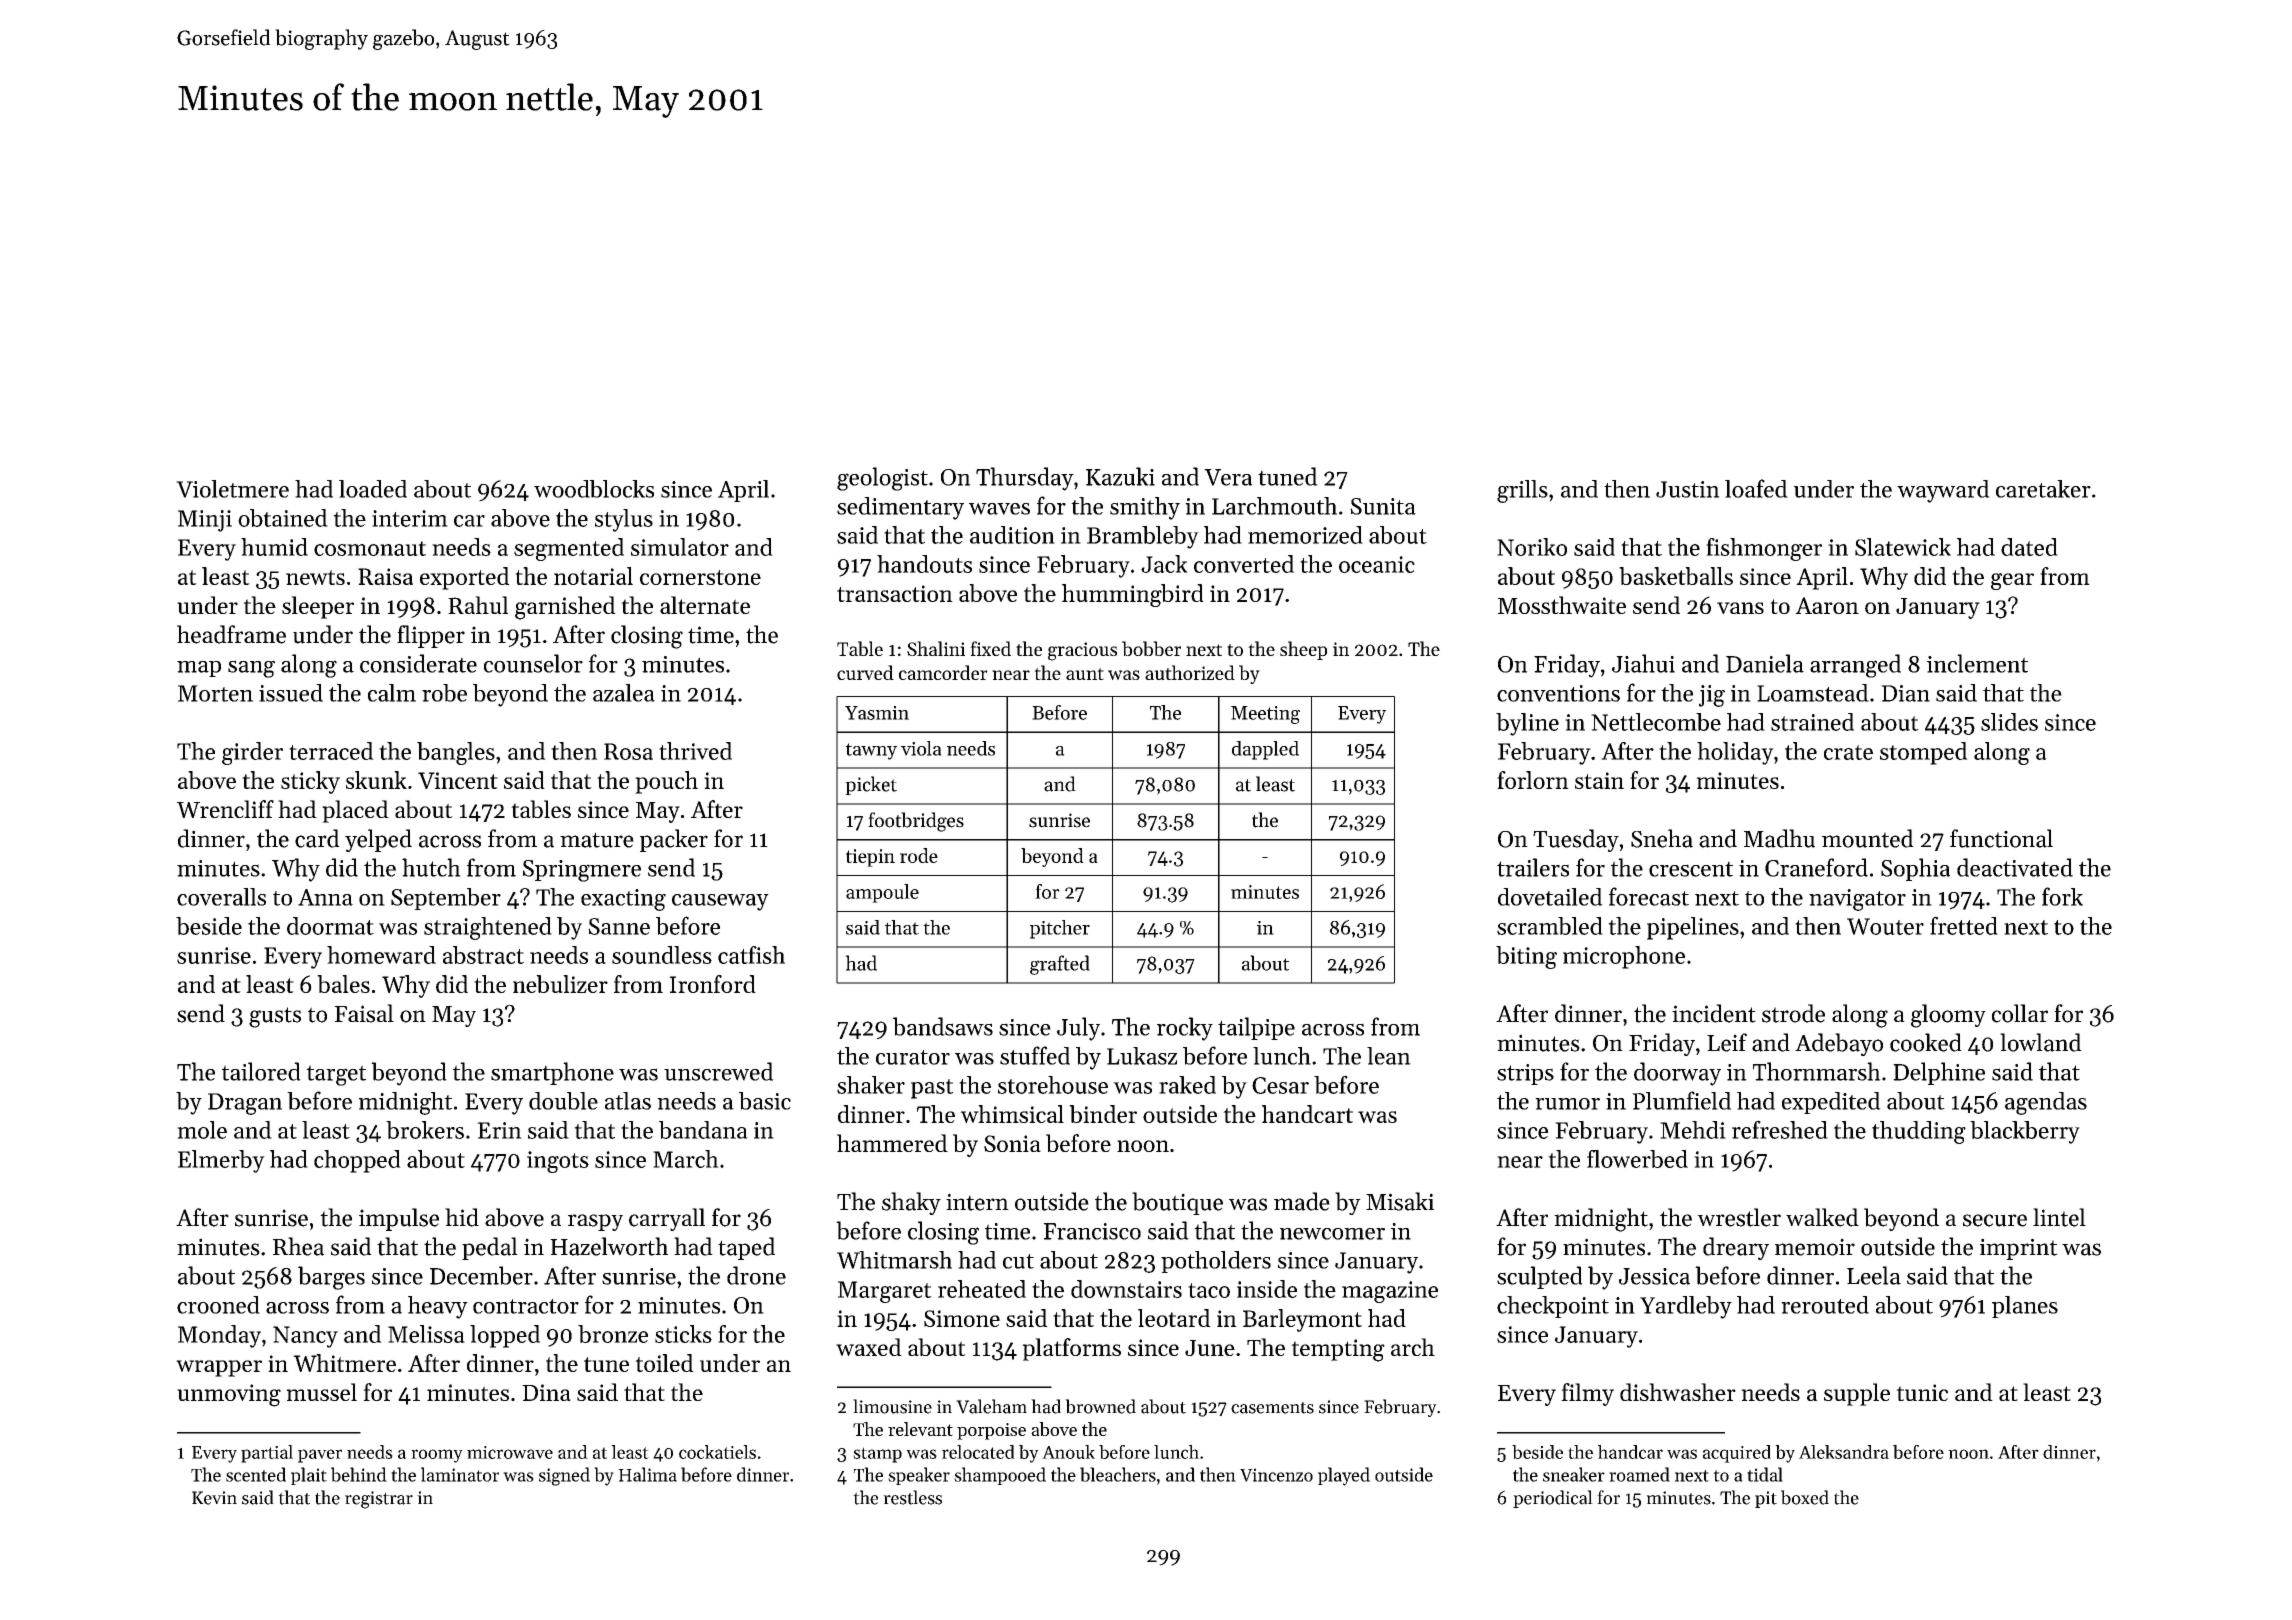 This screenshot has width=2292, height=1620. Describe the element at coordinates (1948, 1016) in the screenshot. I see `gloomy` at that location.
